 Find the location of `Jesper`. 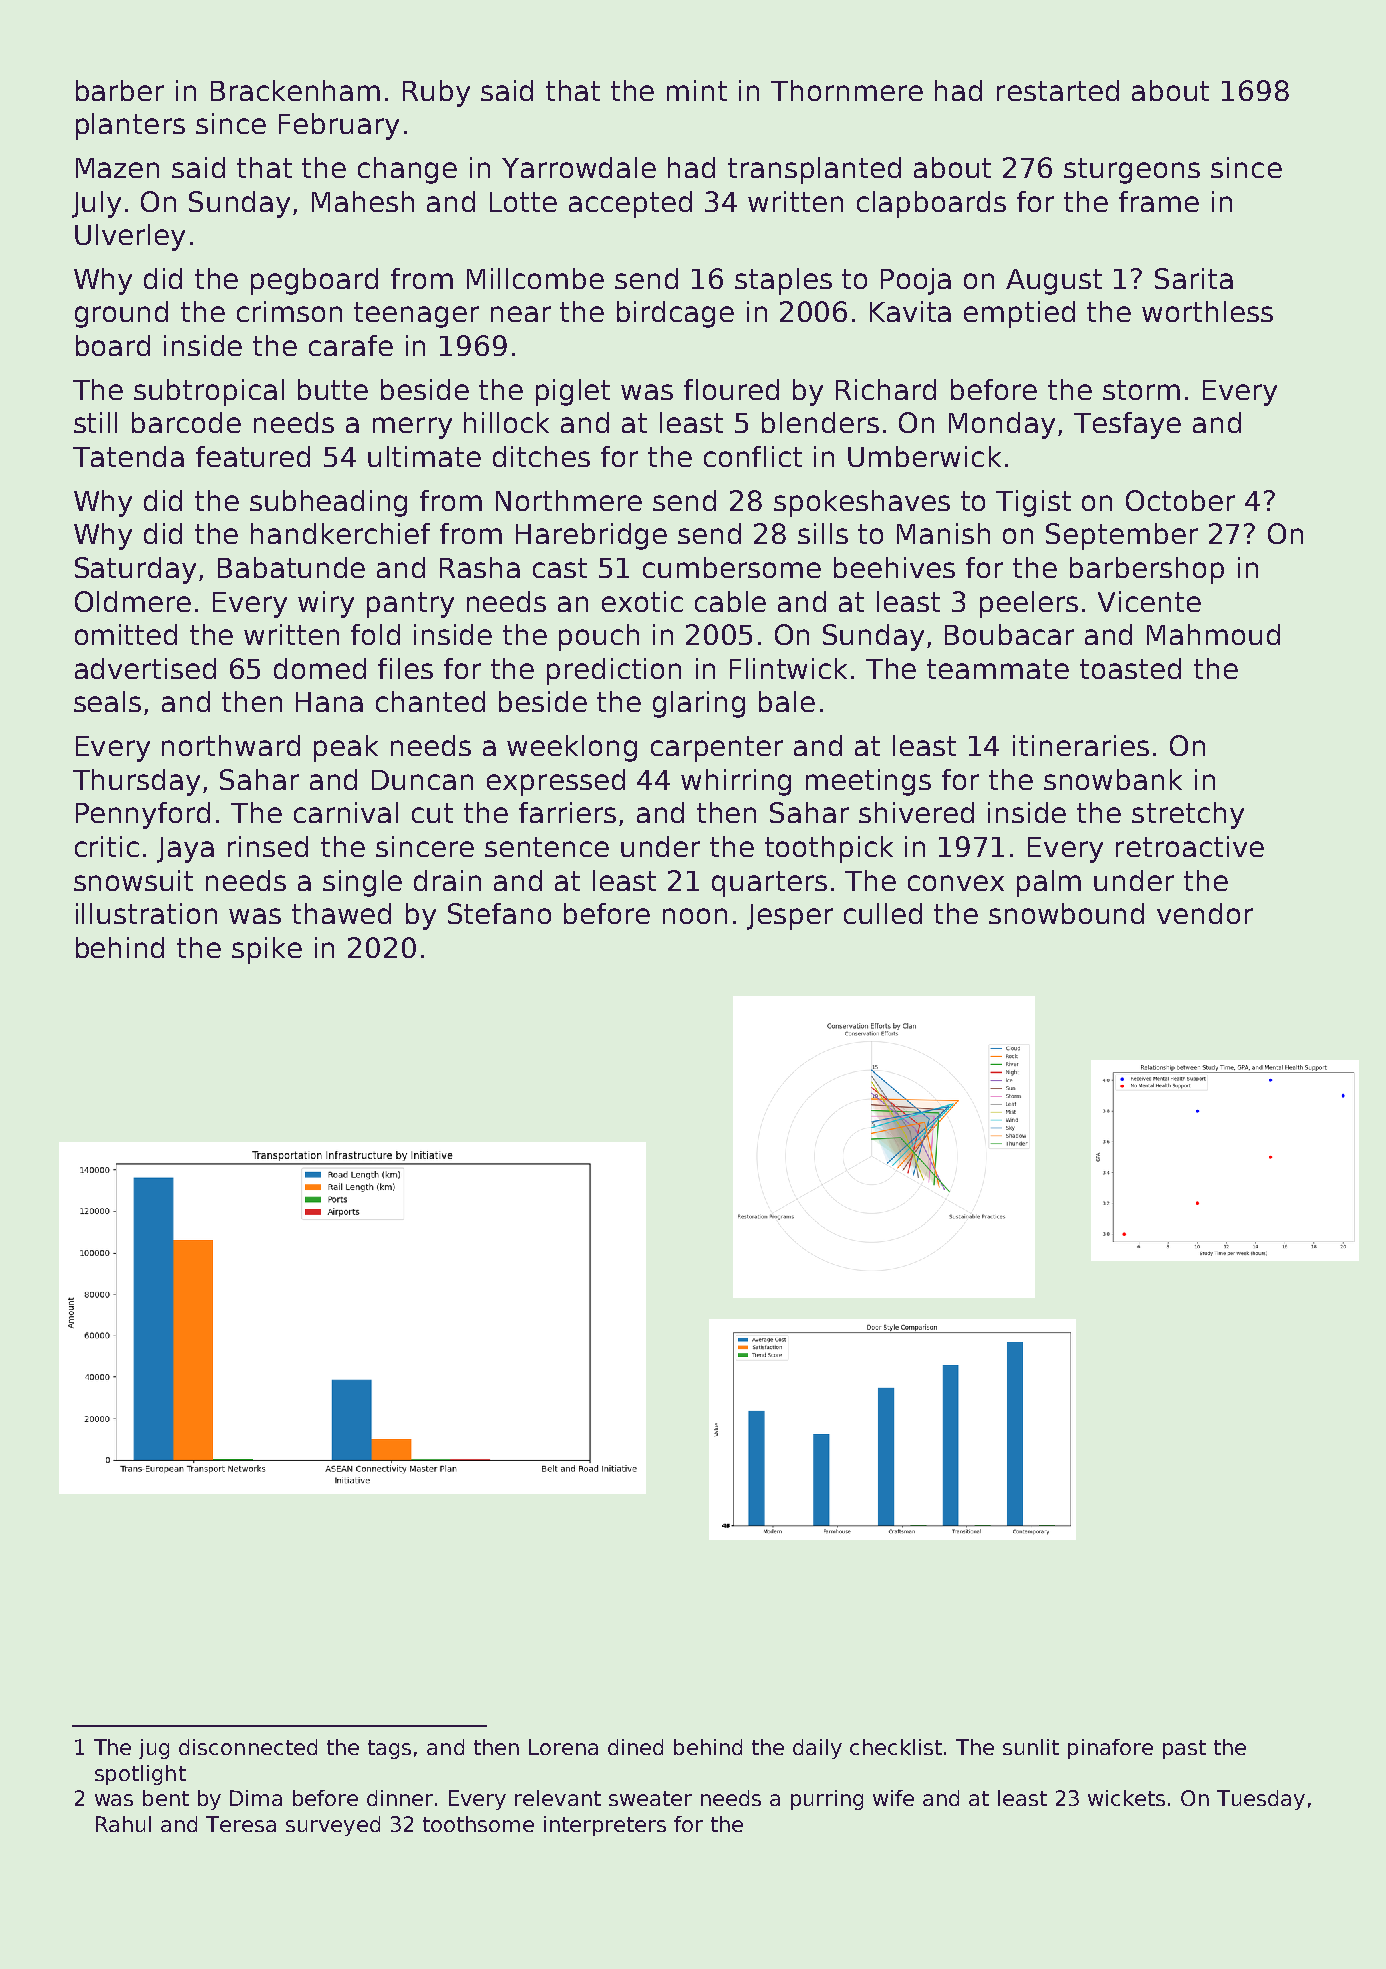

Jesper is located at coordinates (790, 917).
